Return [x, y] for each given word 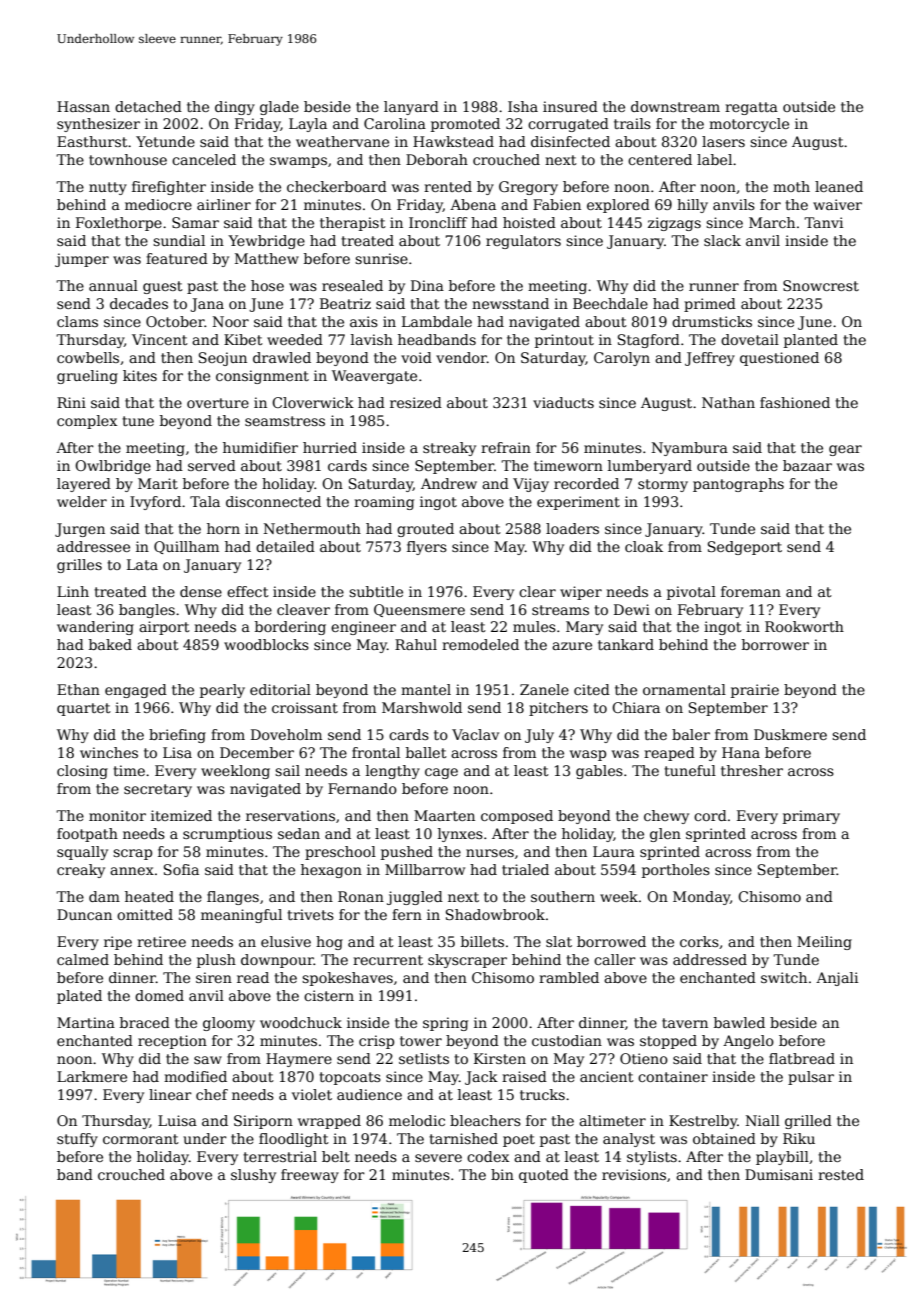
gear [845, 450]
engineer [363, 628]
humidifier [260, 447]
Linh [73, 591]
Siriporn [263, 1122]
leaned [839, 186]
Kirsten [500, 1058]
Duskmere [790, 734]
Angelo [748, 1042]
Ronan [361, 896]
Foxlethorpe [119, 224]
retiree [161, 941]
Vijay [531, 485]
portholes [676, 871]
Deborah [437, 159]
